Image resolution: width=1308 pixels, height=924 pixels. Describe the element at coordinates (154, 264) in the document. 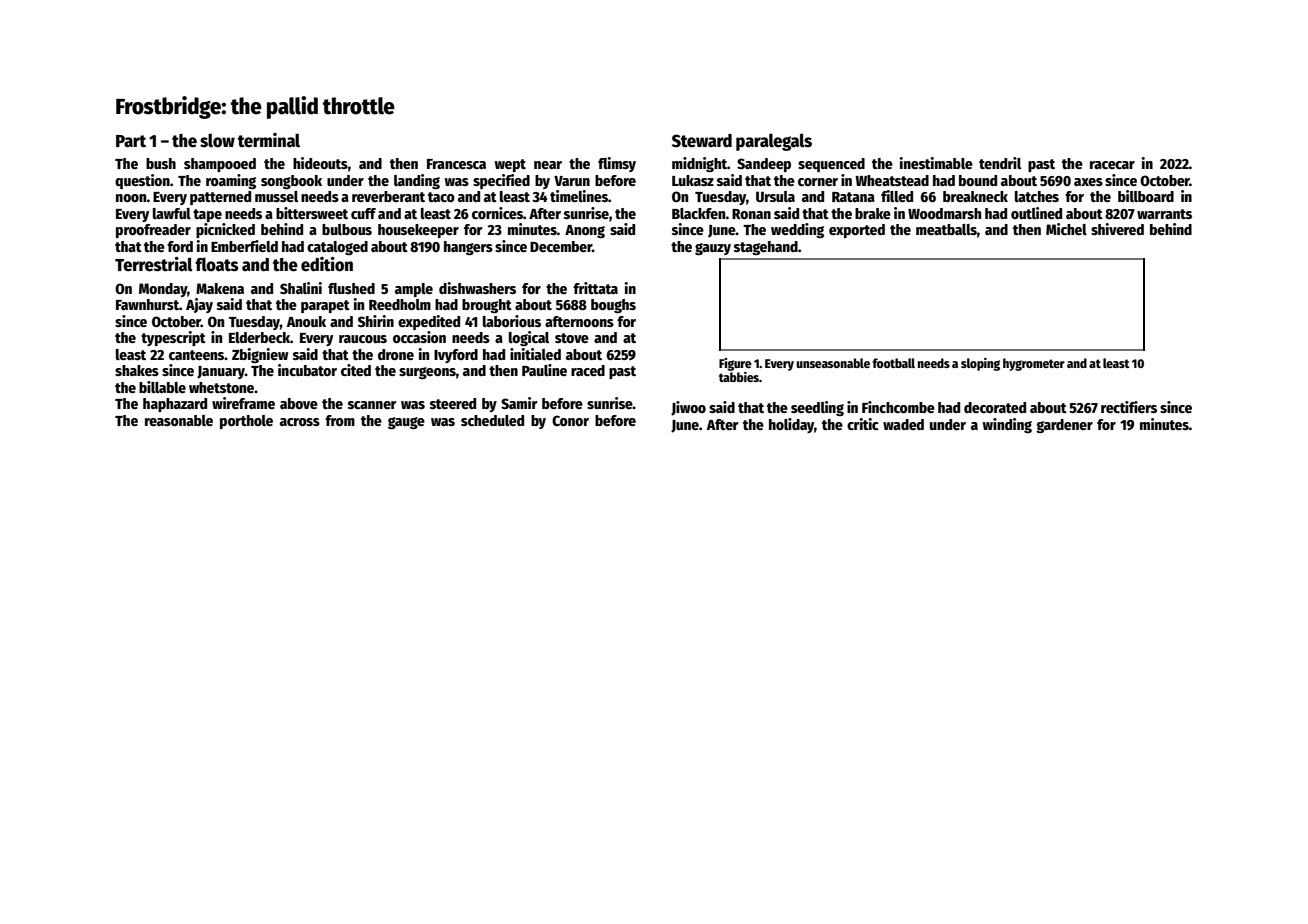

I see `Terrestrial` at that location.
